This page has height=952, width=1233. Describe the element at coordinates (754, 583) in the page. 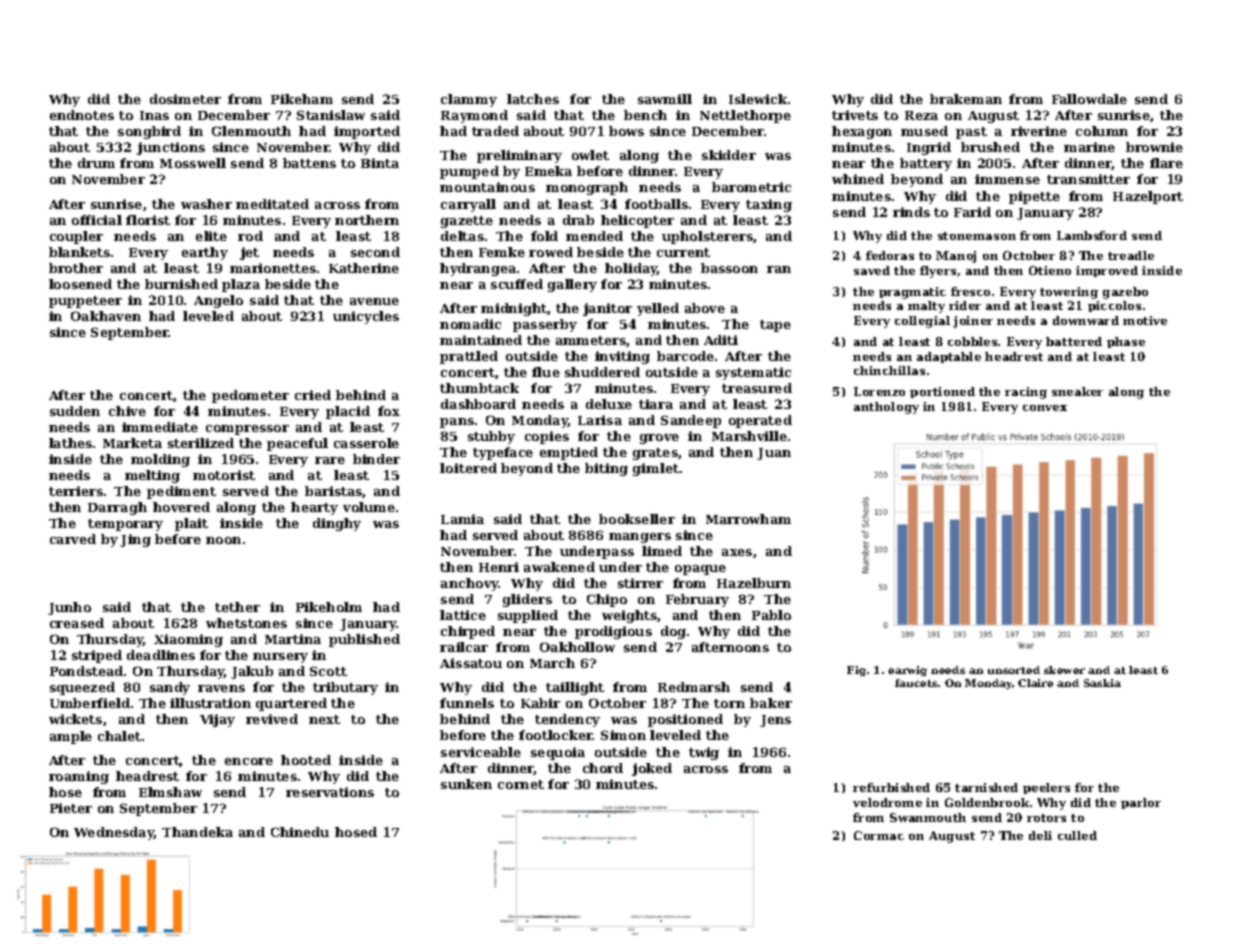

I see `Hazelburn` at that location.
